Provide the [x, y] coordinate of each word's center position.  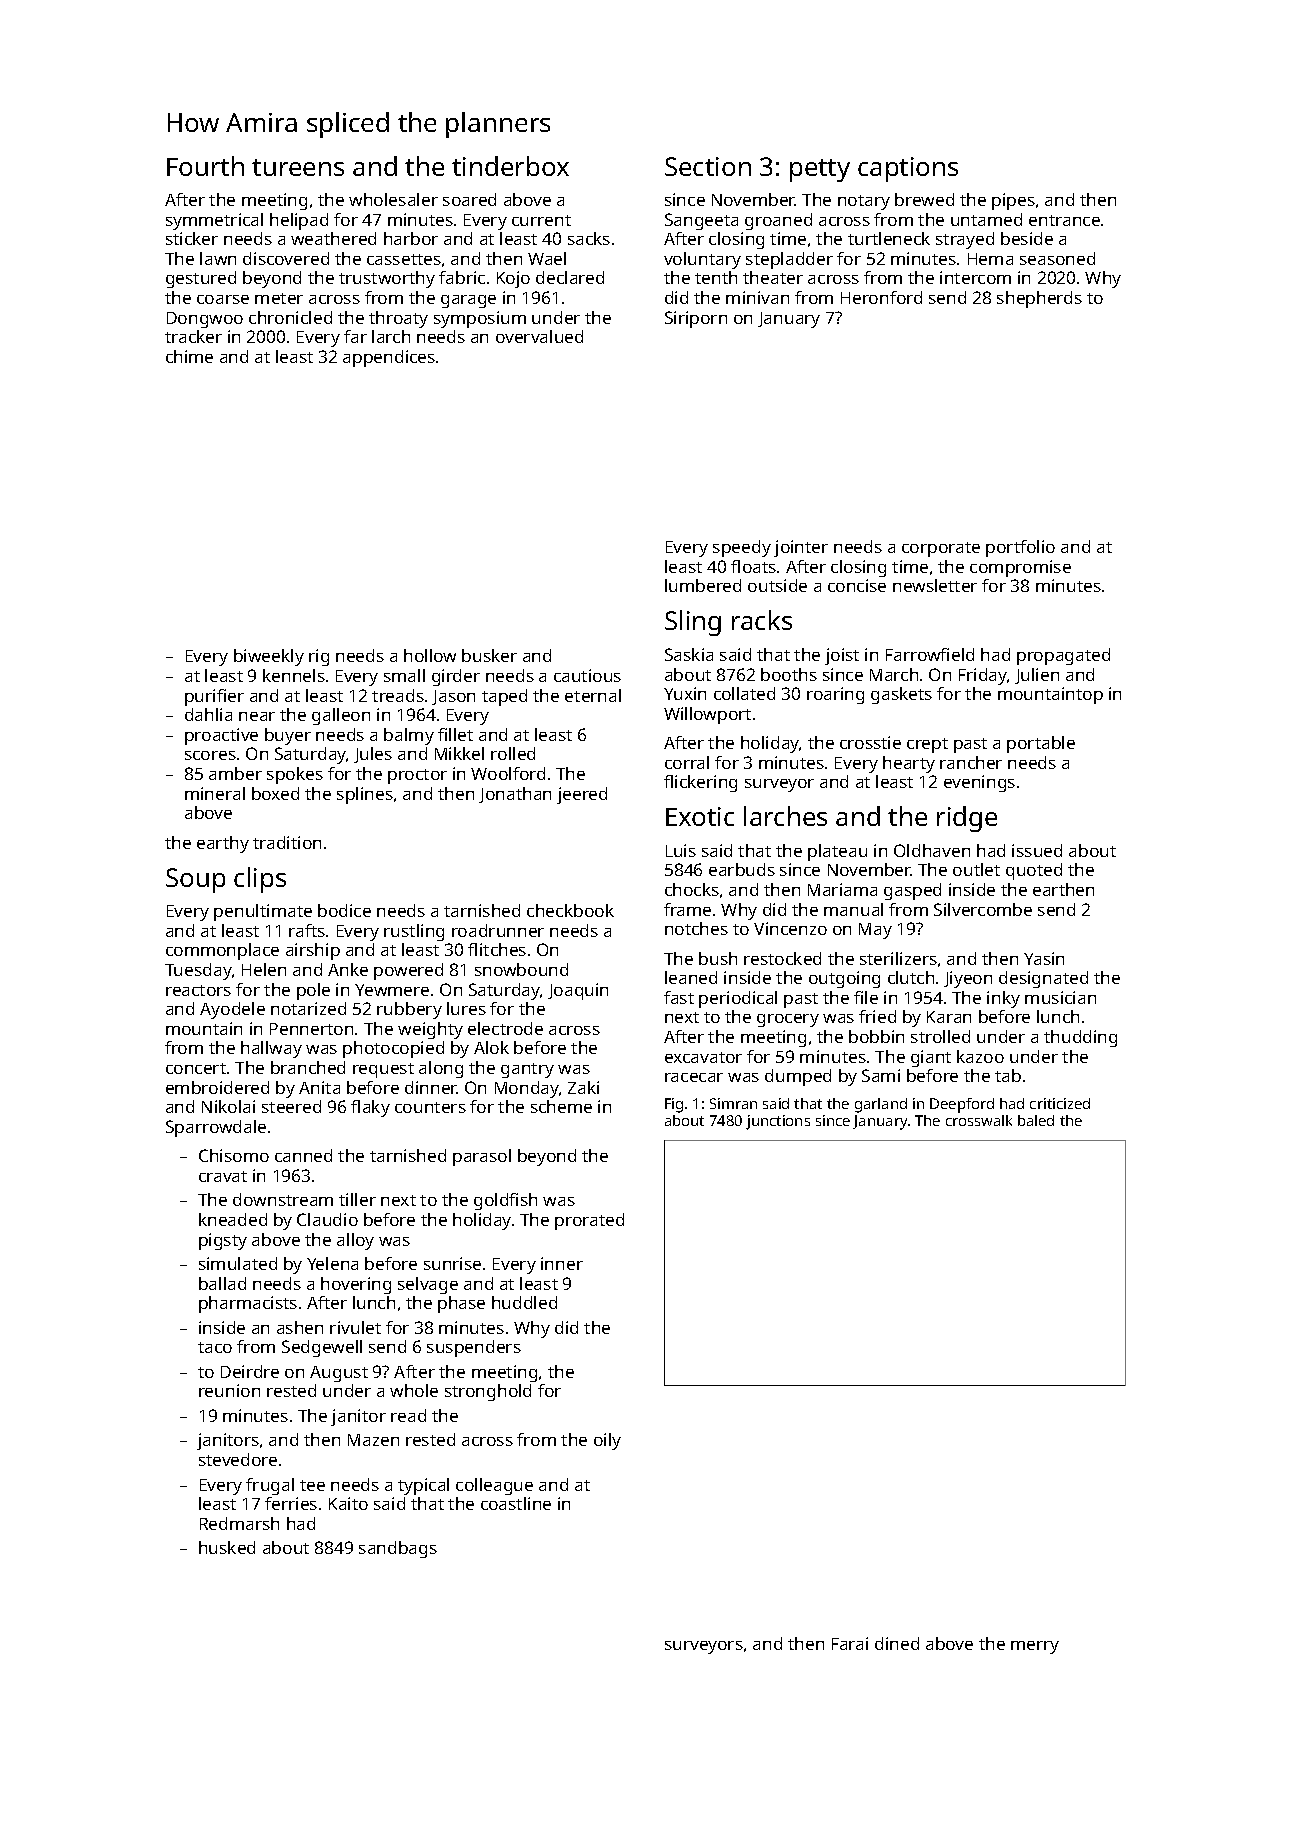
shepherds [1039, 299]
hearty [909, 764]
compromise [1020, 568]
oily [607, 1441]
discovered [286, 258]
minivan [757, 297]
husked [227, 1547]
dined [897, 1643]
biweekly [269, 657]
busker [489, 655]
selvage [428, 1285]
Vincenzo [790, 928]
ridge [967, 819]
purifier [214, 697]
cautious [587, 675]
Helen [264, 969]
